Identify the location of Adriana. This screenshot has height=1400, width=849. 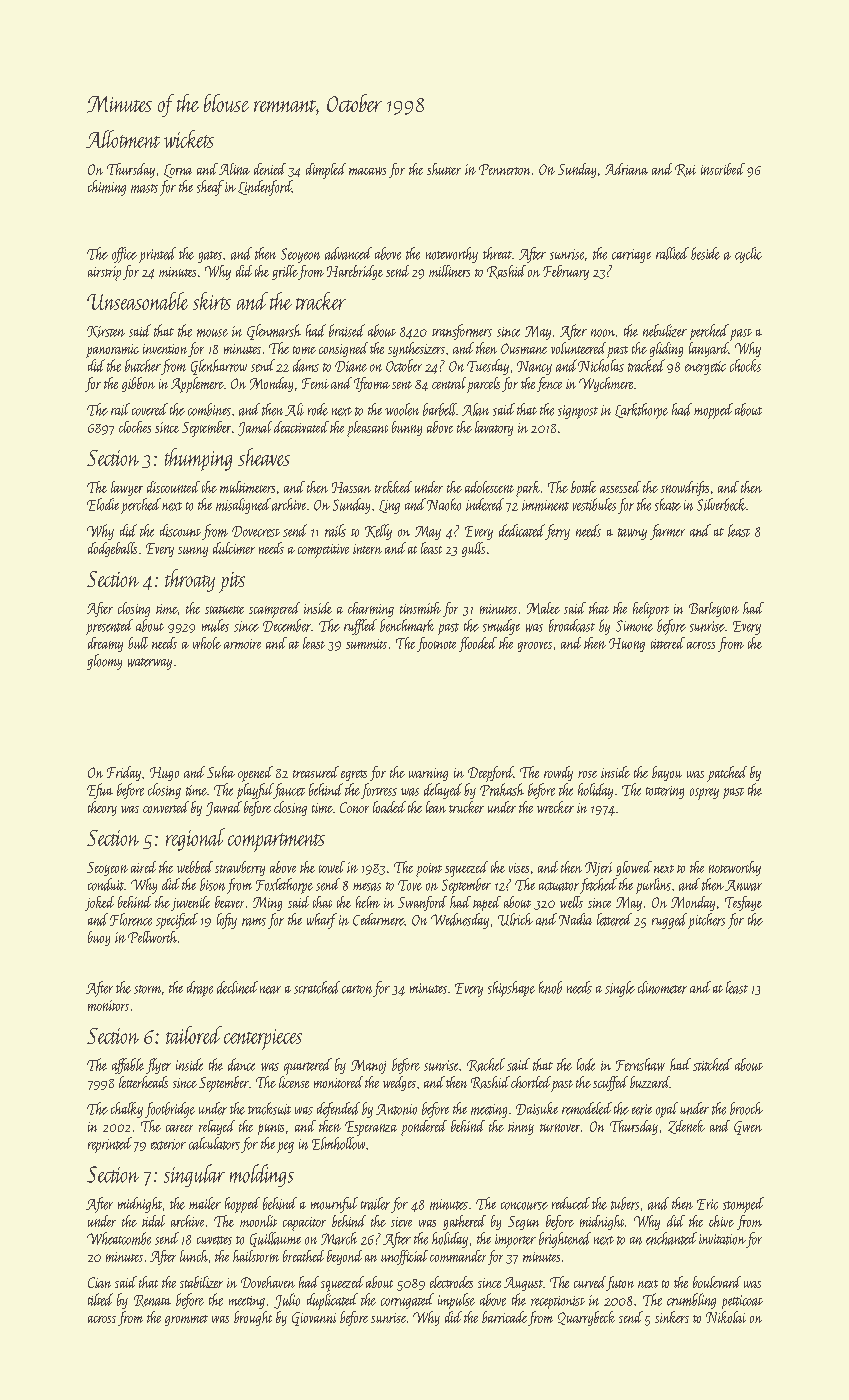
(626, 169).
